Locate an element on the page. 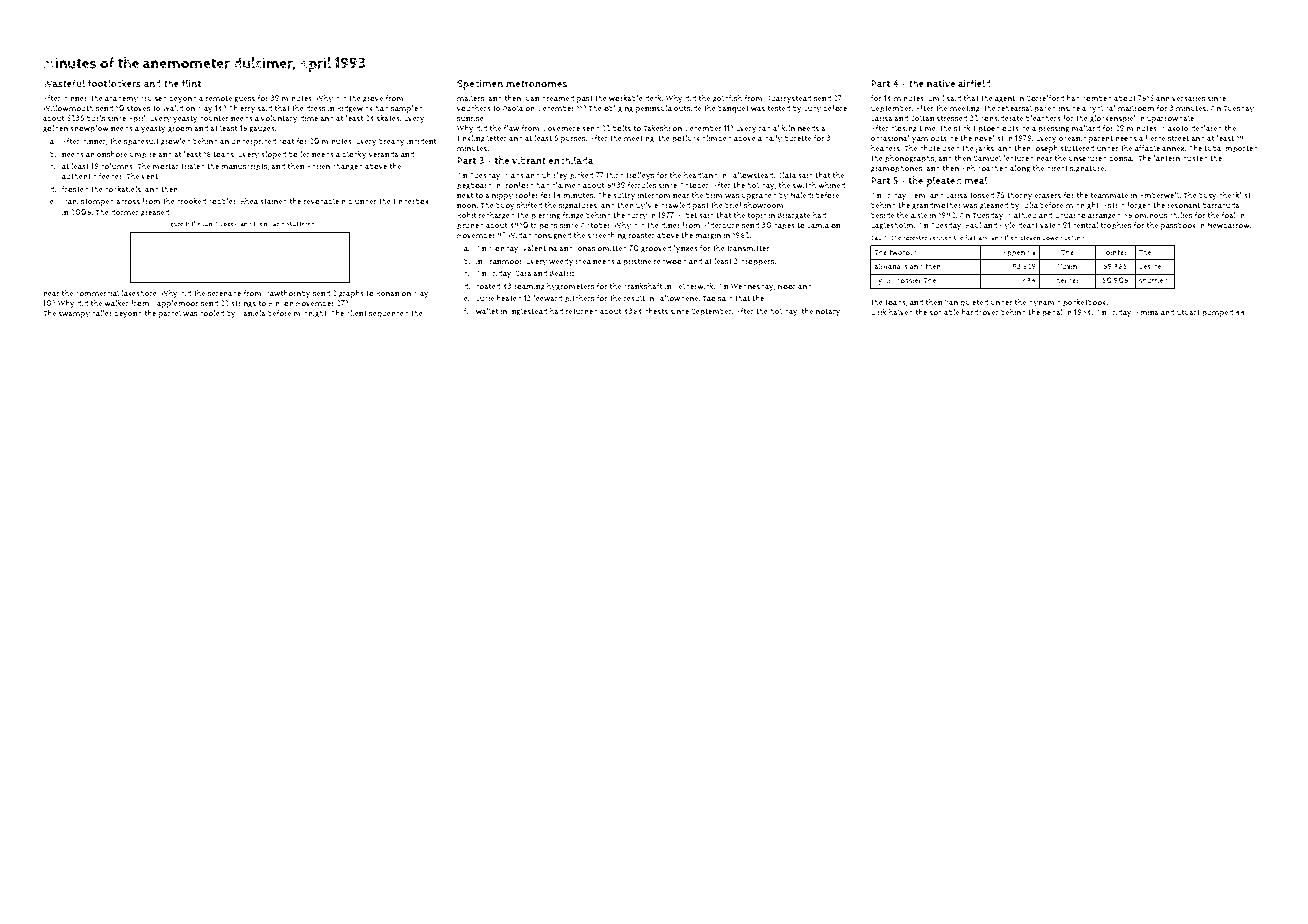 This page has width=1308, height=924. meal is located at coordinates (976, 180).
